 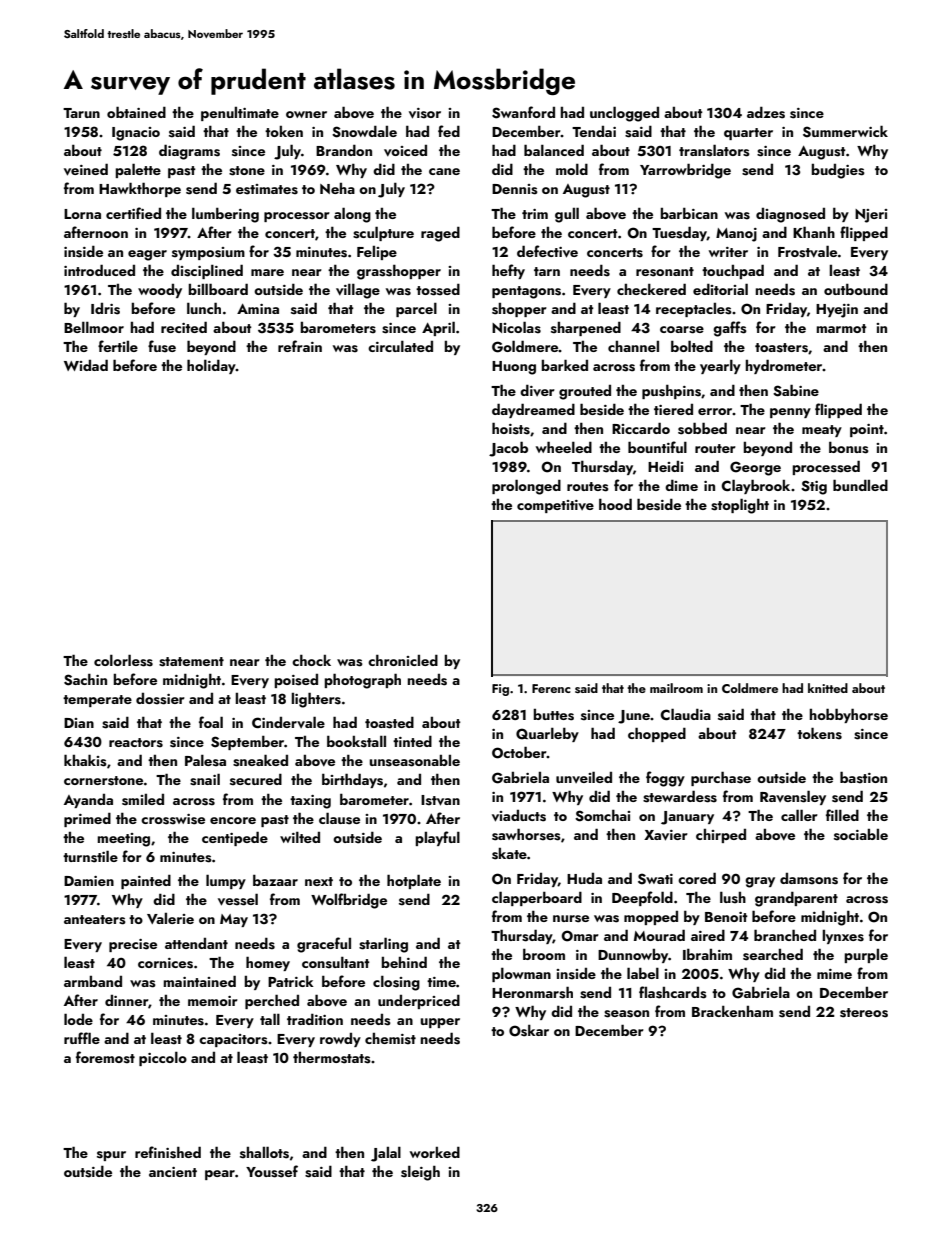 I want to click on visor, so click(x=425, y=113).
